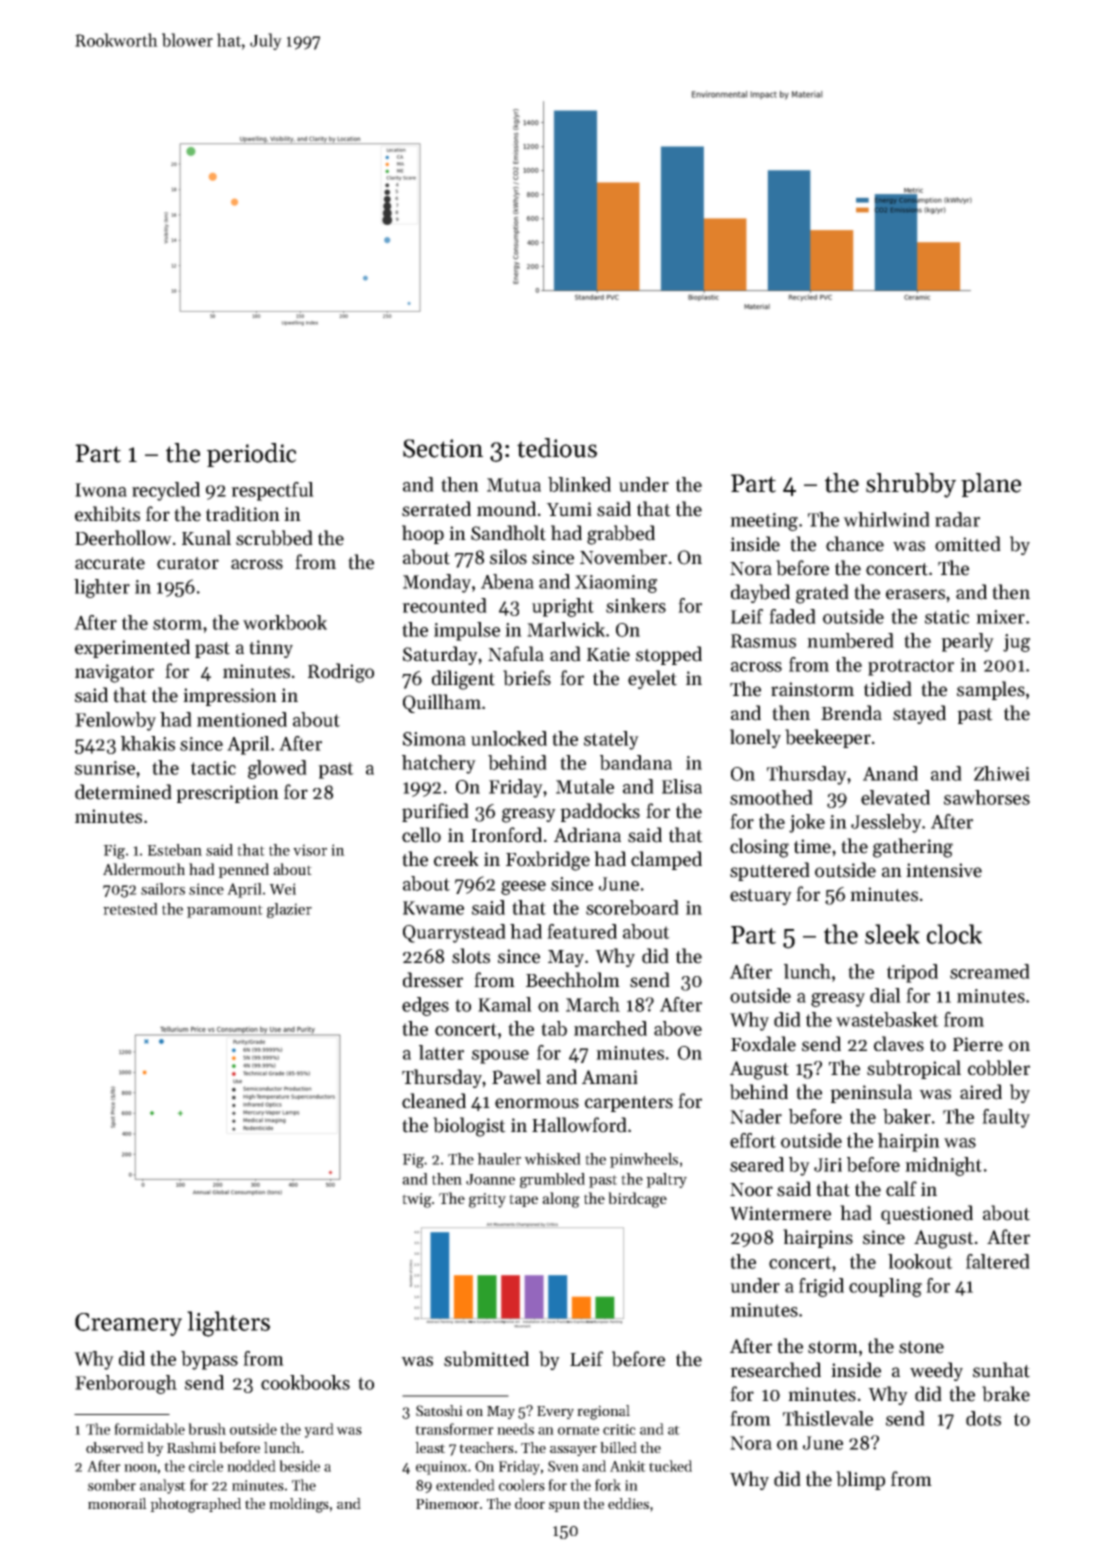  I want to click on Brenda, so click(851, 713).
